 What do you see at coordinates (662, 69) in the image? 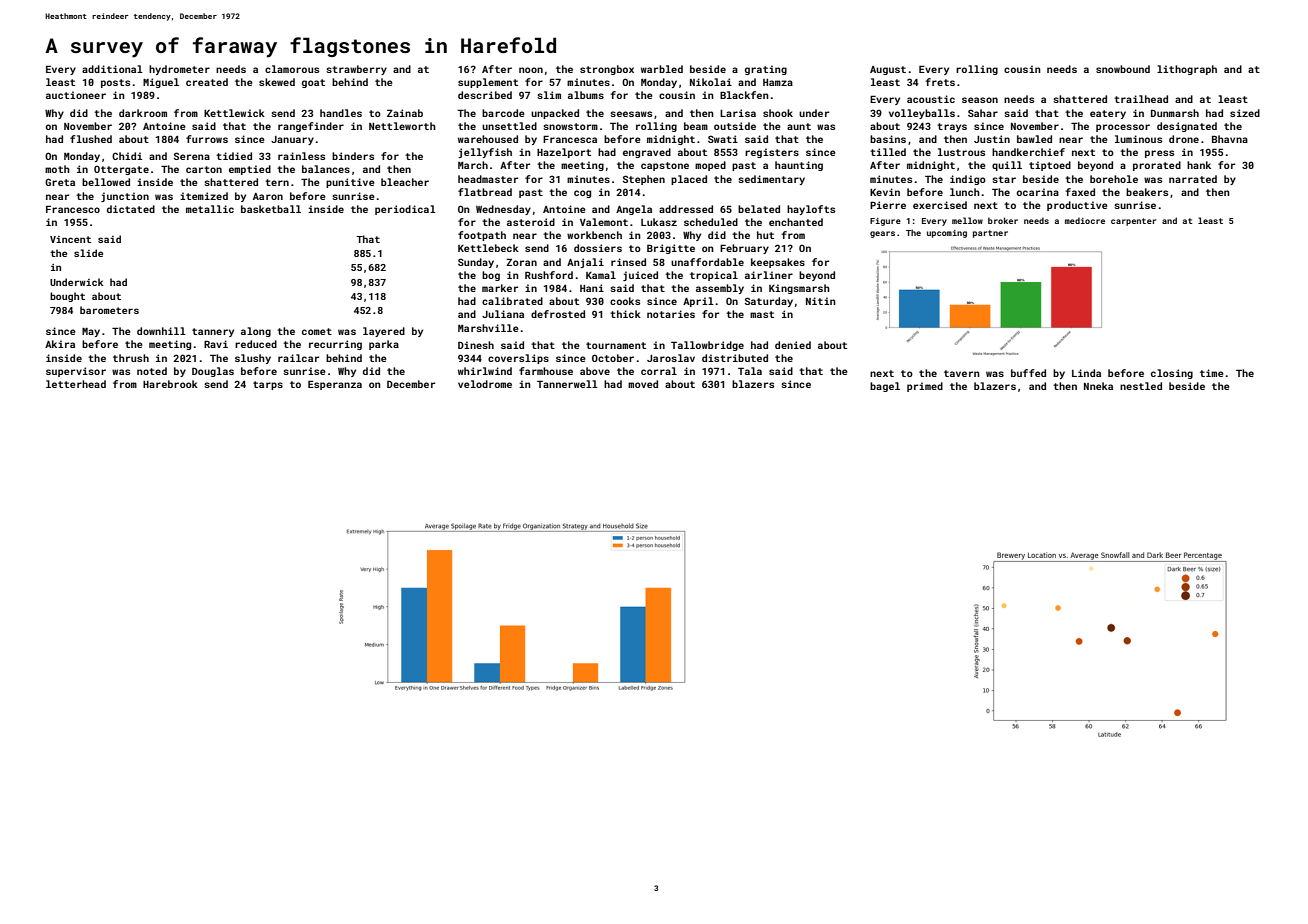
I see `warbled` at bounding box center [662, 69].
